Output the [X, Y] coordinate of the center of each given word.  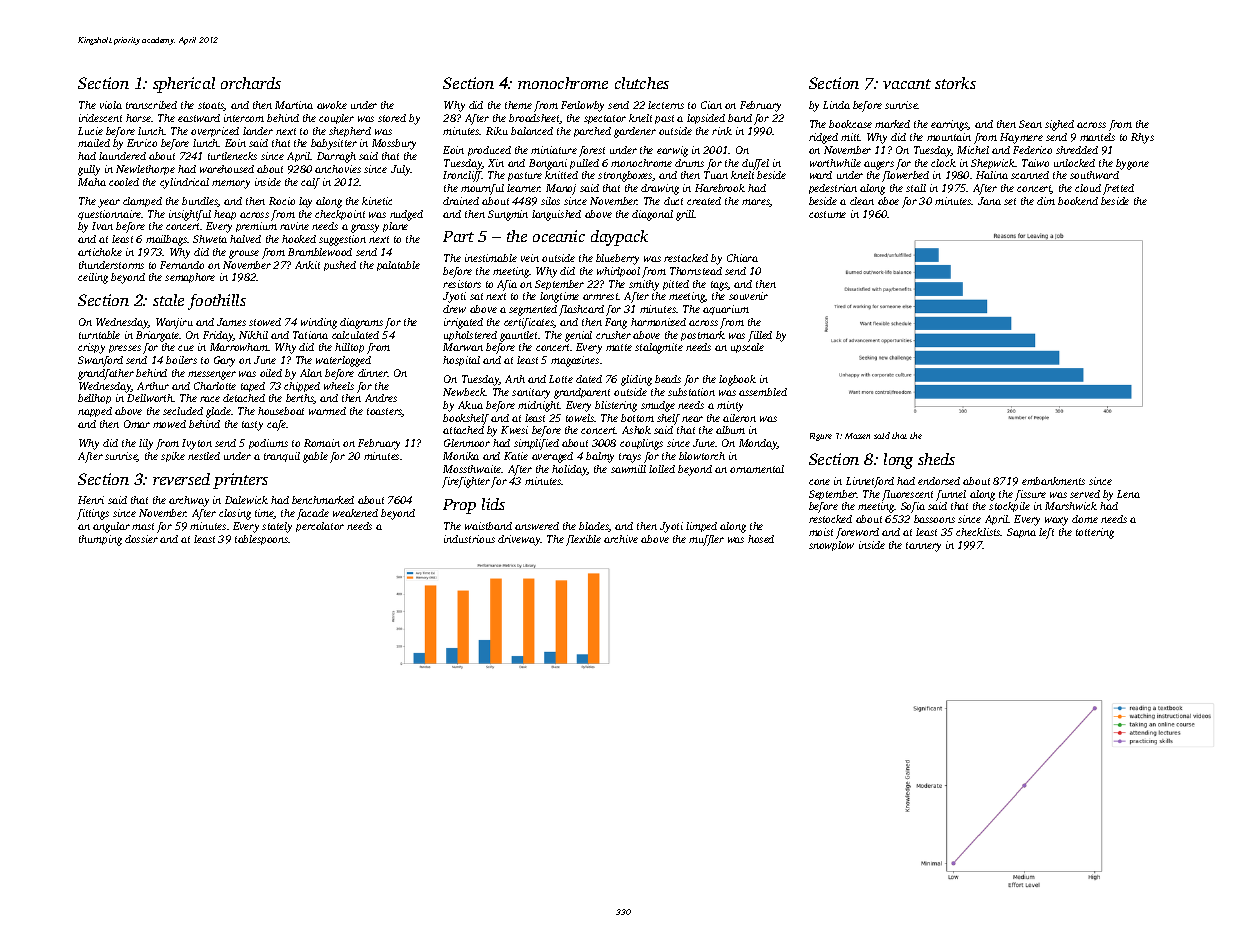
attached [463, 430]
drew [454, 309]
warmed [327, 411]
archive [621, 539]
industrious [469, 539]
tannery [923, 547]
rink [722, 131]
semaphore [190, 278]
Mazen [857, 436]
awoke [332, 105]
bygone [1132, 164]
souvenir [748, 296]
